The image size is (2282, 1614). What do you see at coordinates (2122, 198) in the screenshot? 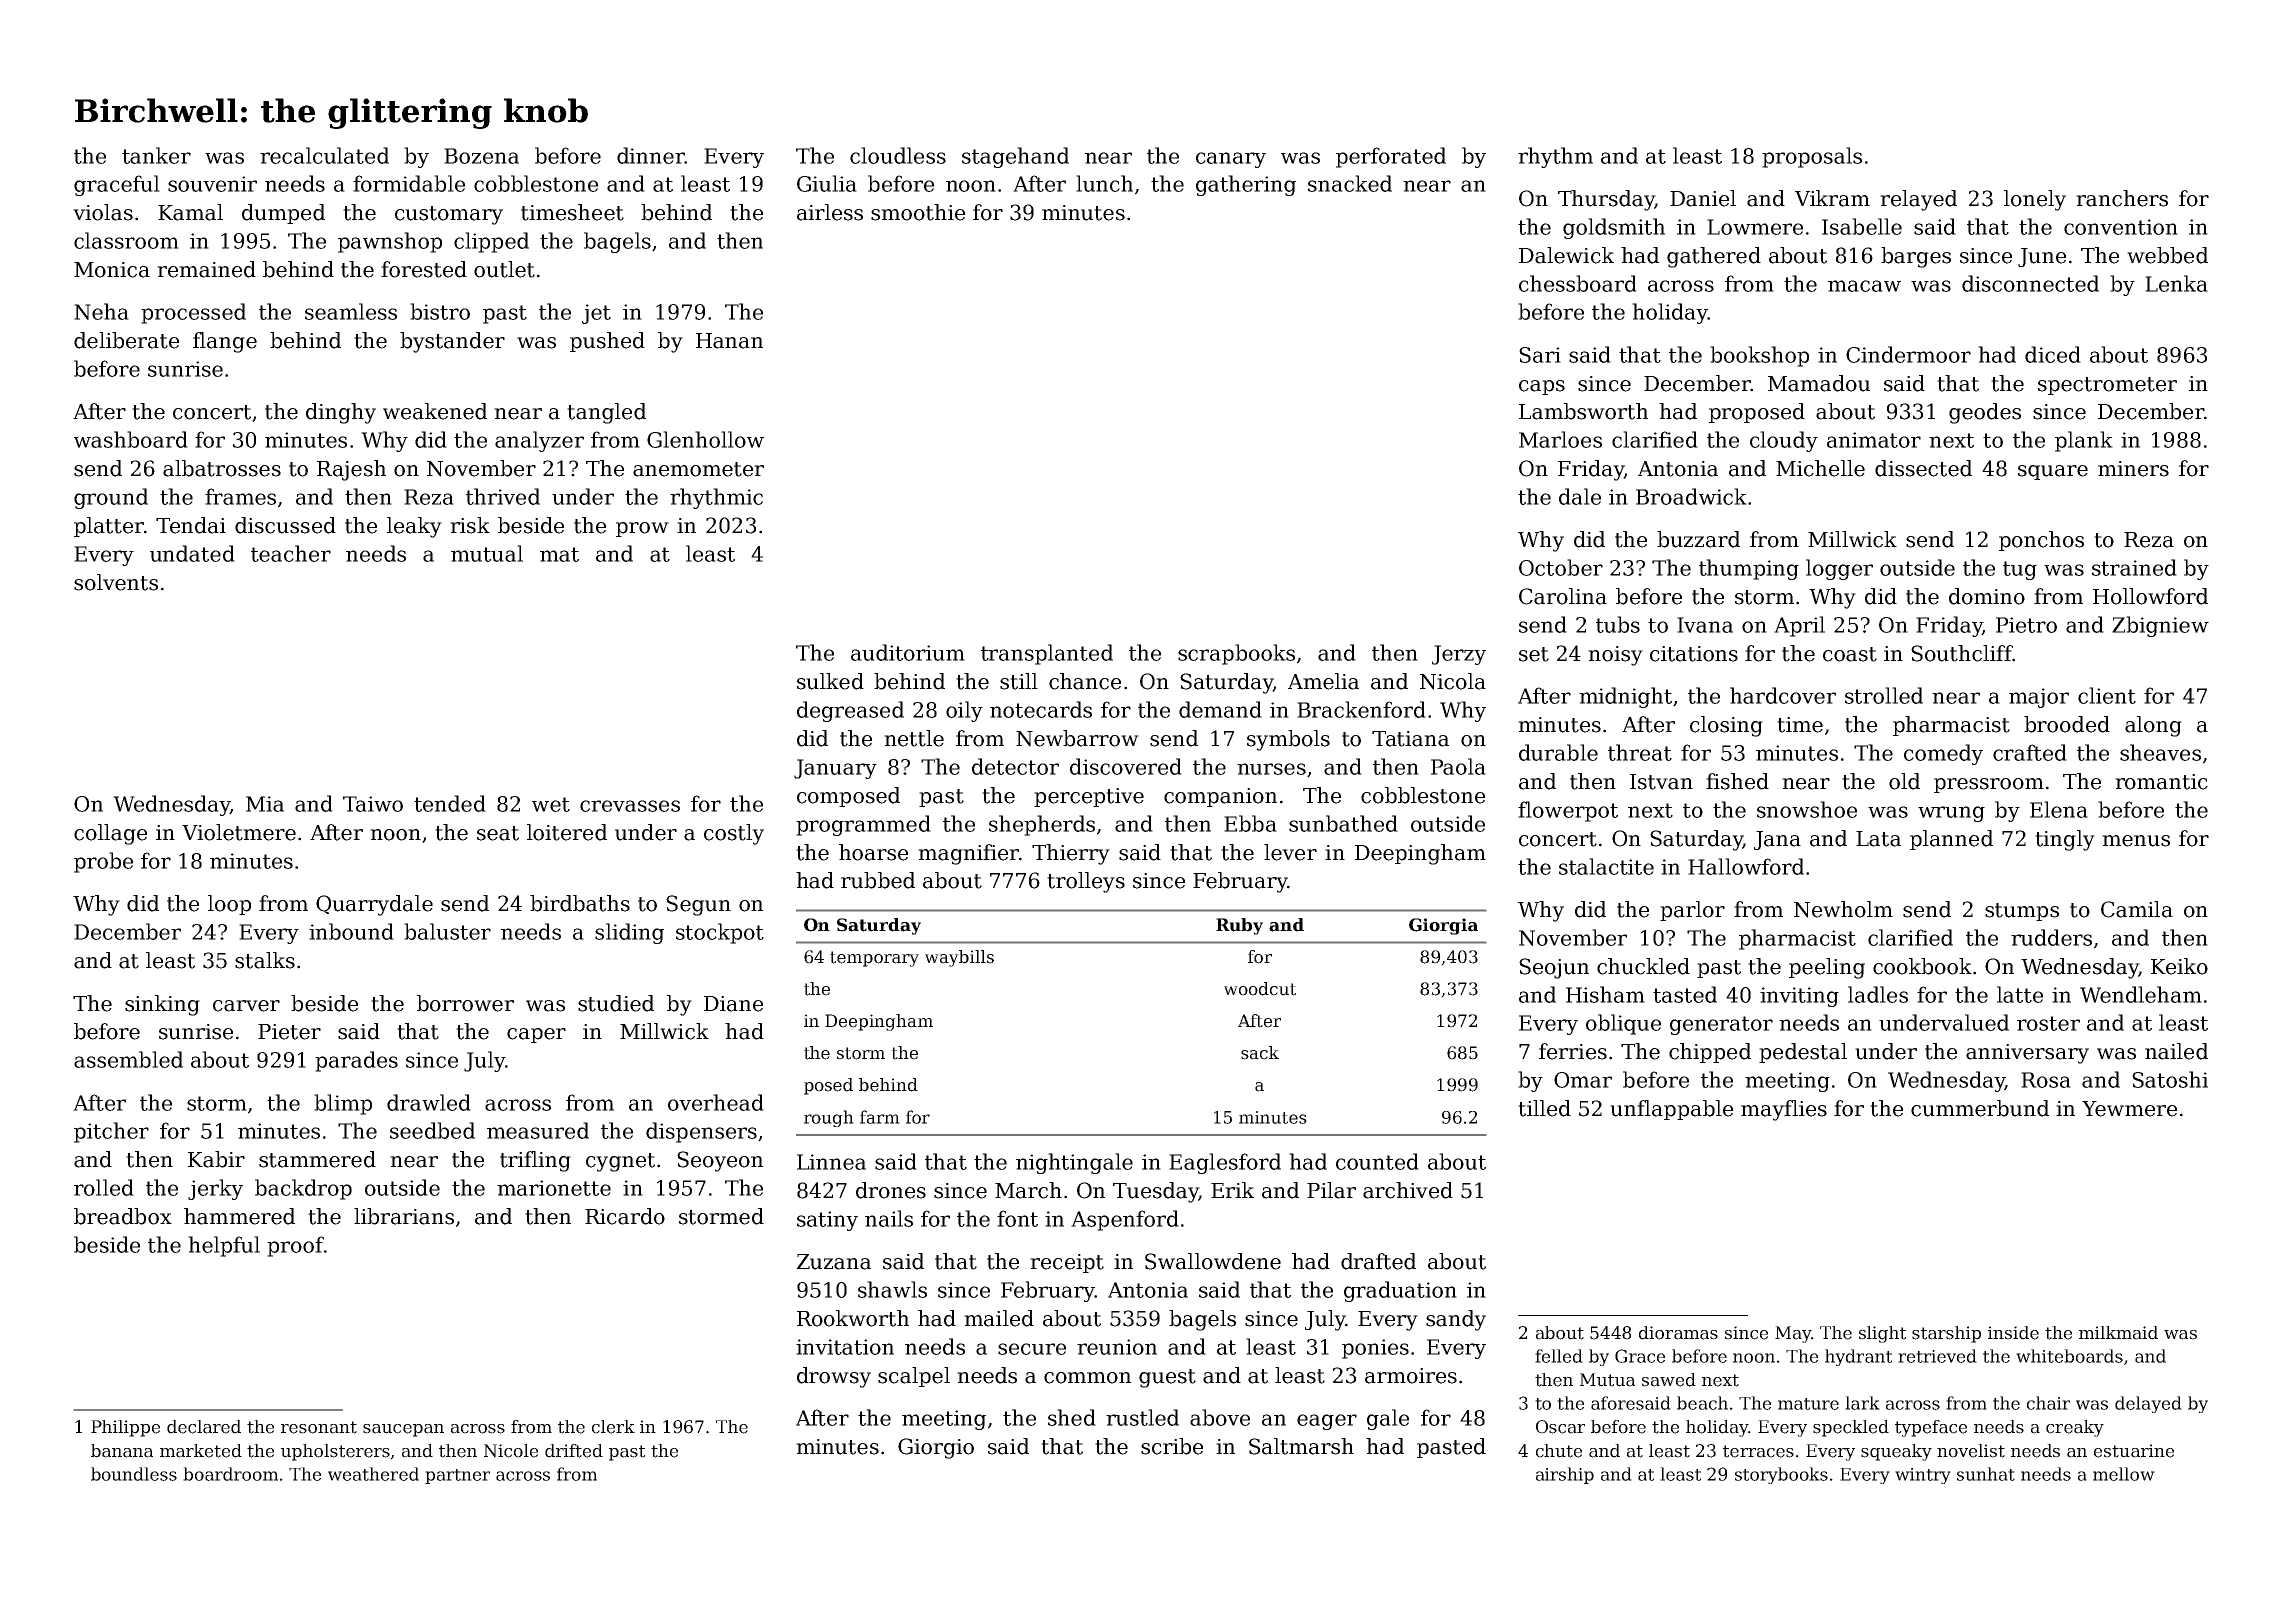
I see `ranchers` at bounding box center [2122, 198].
